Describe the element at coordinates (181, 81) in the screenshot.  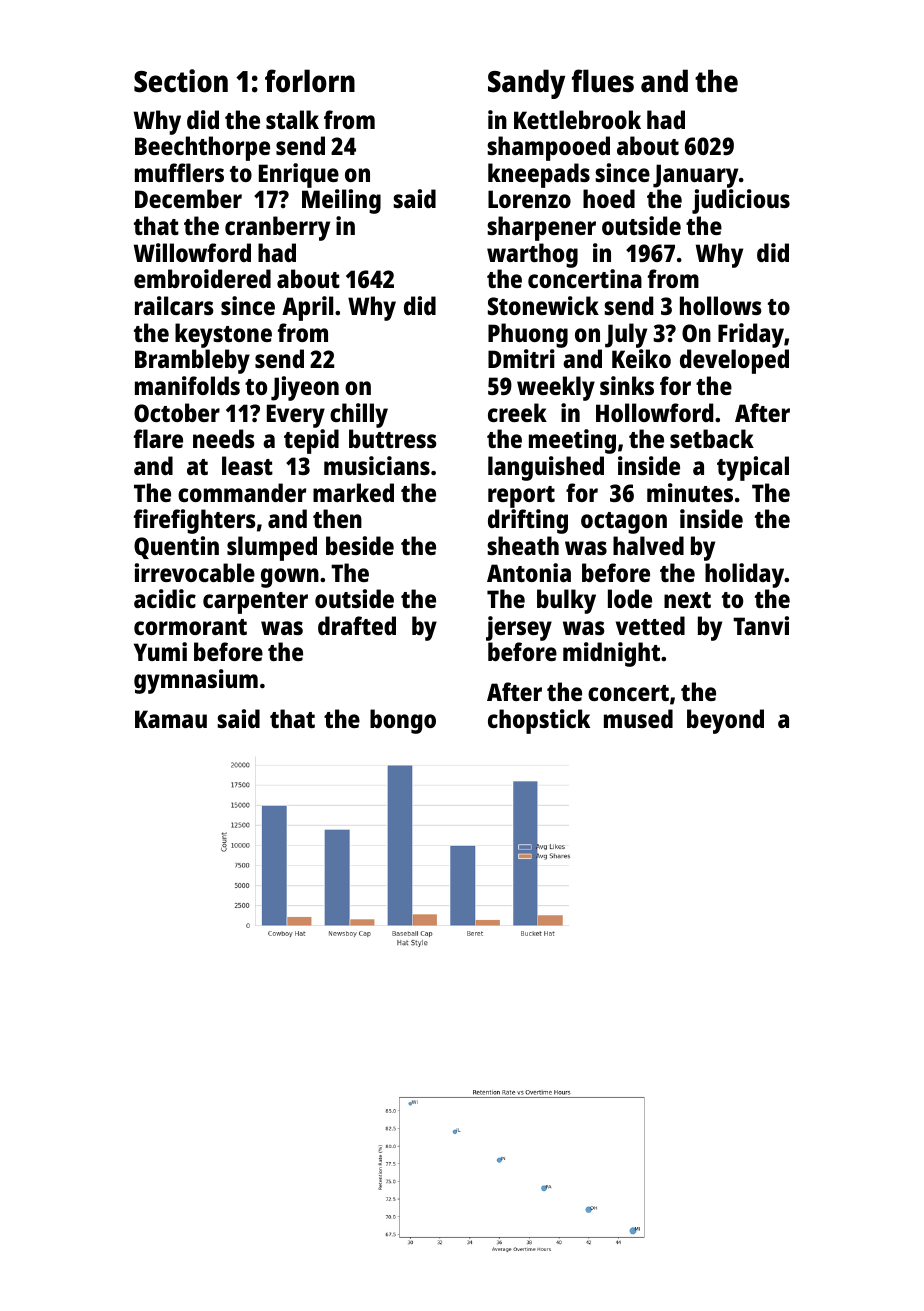
I see `Section` at that location.
